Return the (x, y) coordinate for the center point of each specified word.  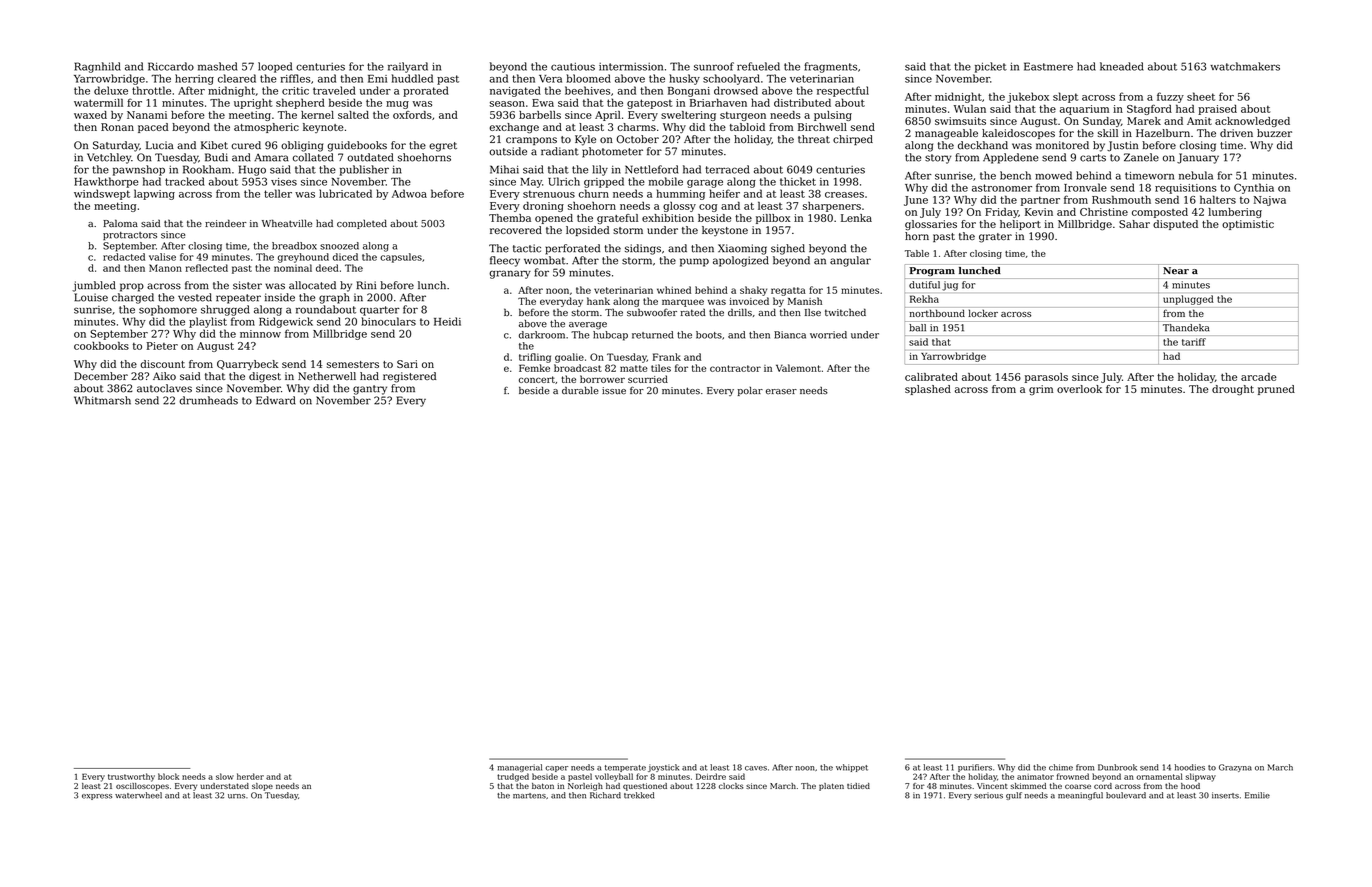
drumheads (208, 400)
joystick (663, 768)
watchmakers (1245, 66)
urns (236, 796)
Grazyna (1235, 768)
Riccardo (171, 66)
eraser (781, 392)
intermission (631, 67)
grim (1041, 390)
